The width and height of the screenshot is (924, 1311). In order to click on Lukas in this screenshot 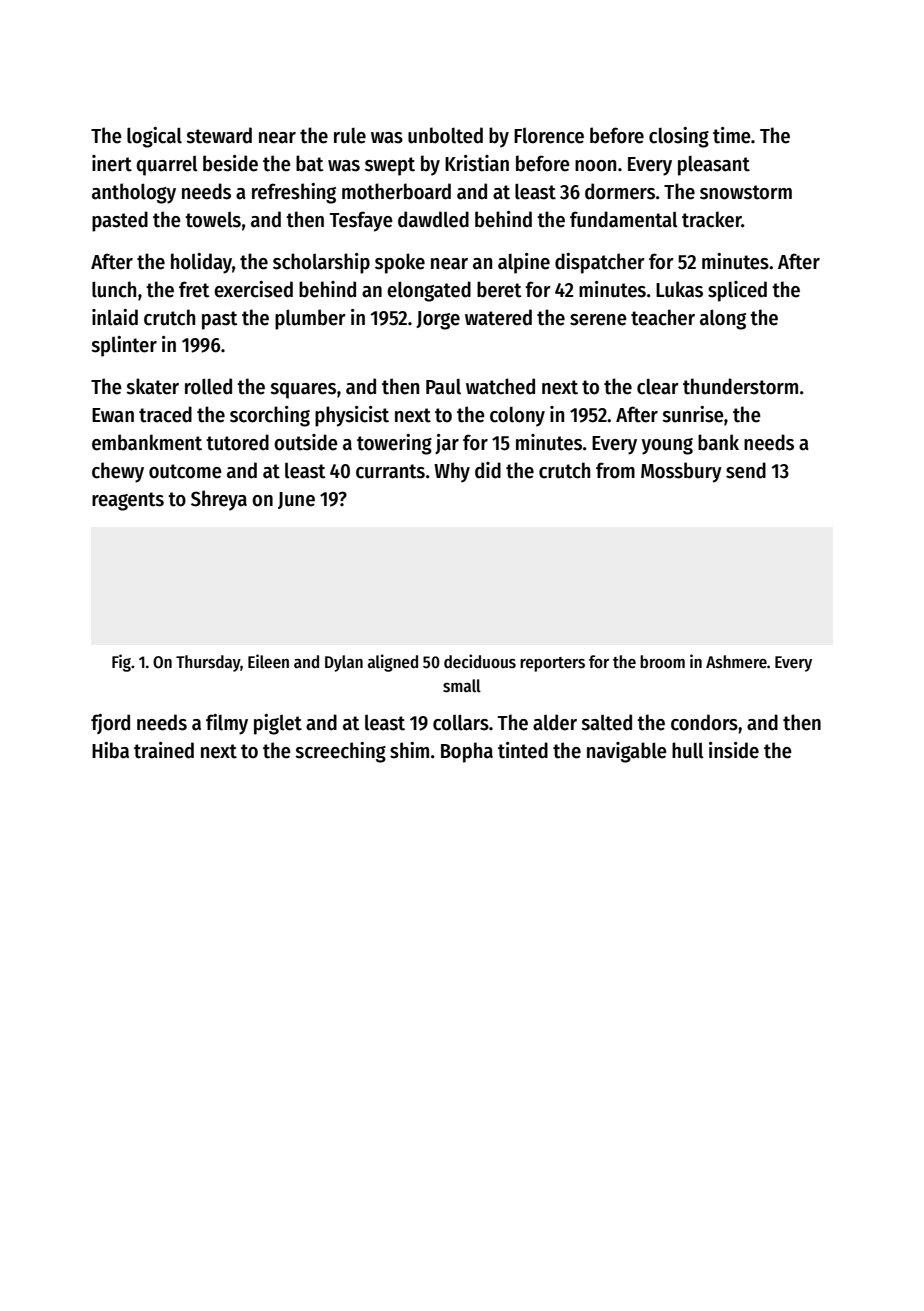, I will do `click(679, 289)`.
